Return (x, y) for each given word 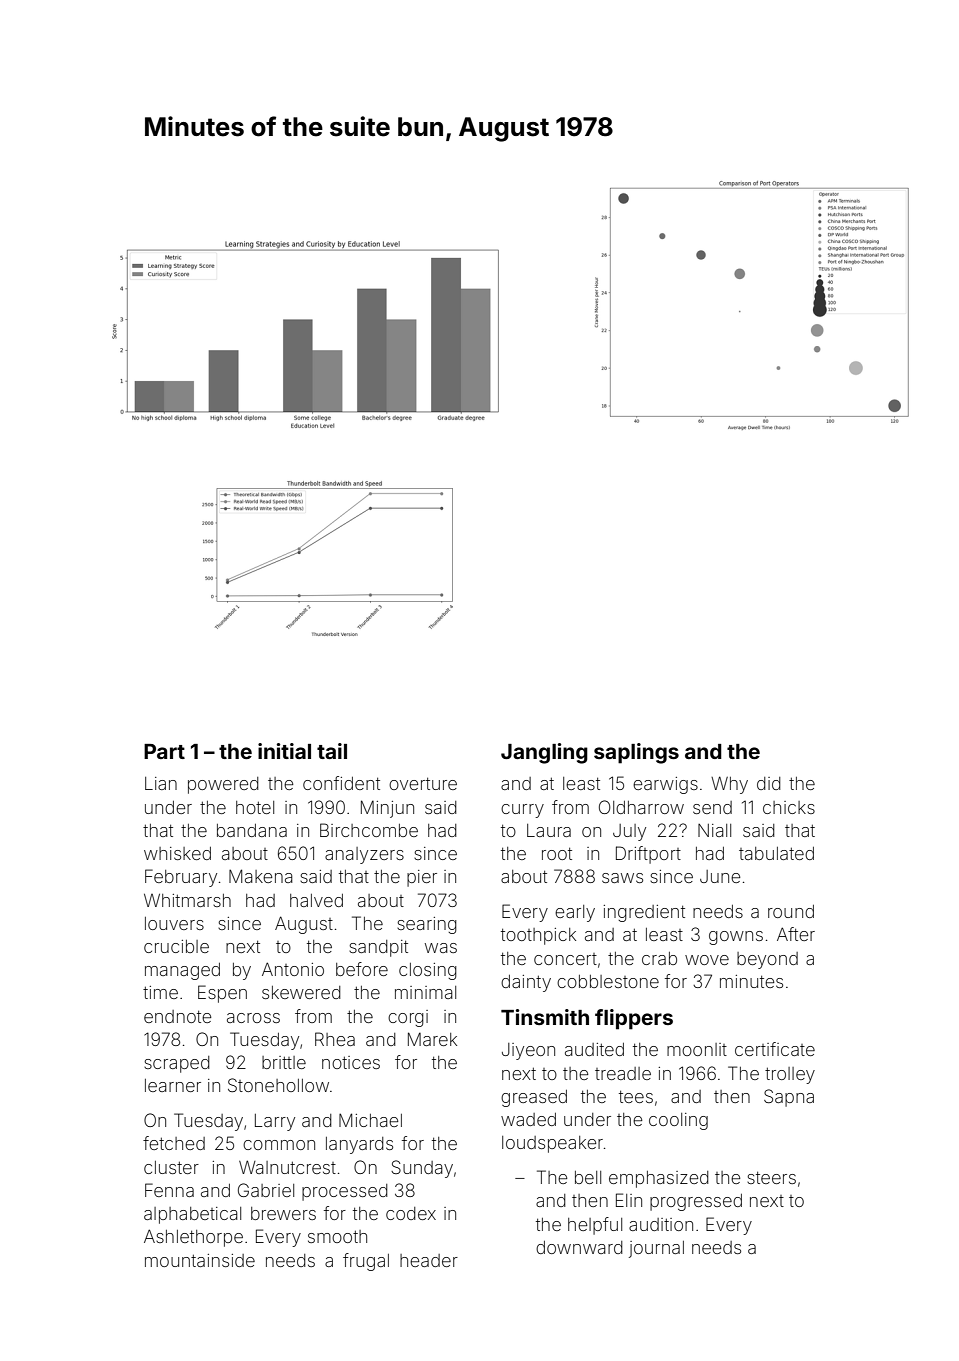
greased (534, 1098)
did (769, 783)
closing (428, 971)
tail (332, 751)
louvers (174, 923)
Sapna (789, 1098)
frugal (366, 1262)
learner (173, 1085)
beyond (767, 960)
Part (164, 751)
